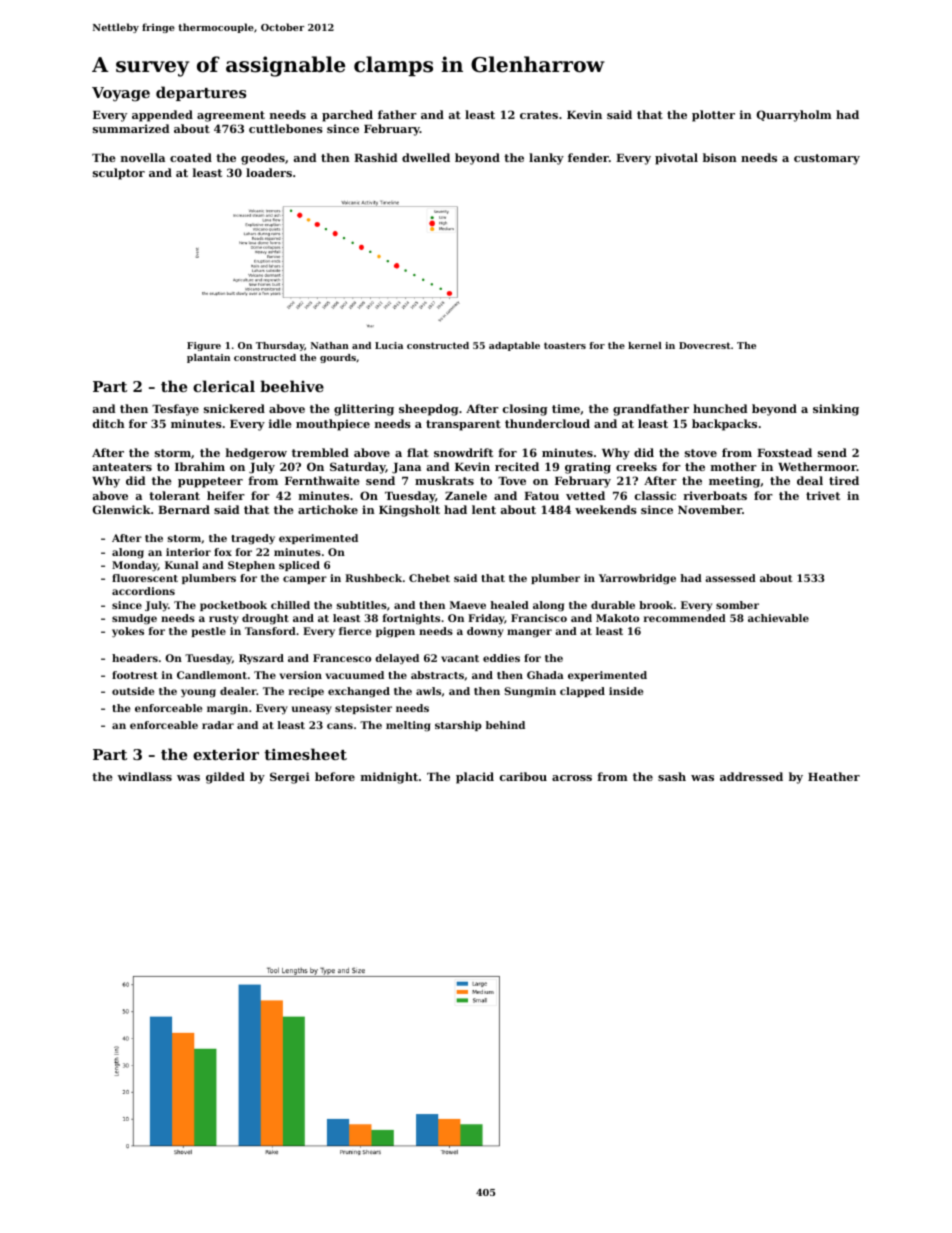 The height and width of the image is (1233, 952). What do you see at coordinates (529, 633) in the image?
I see `manger` at bounding box center [529, 633].
